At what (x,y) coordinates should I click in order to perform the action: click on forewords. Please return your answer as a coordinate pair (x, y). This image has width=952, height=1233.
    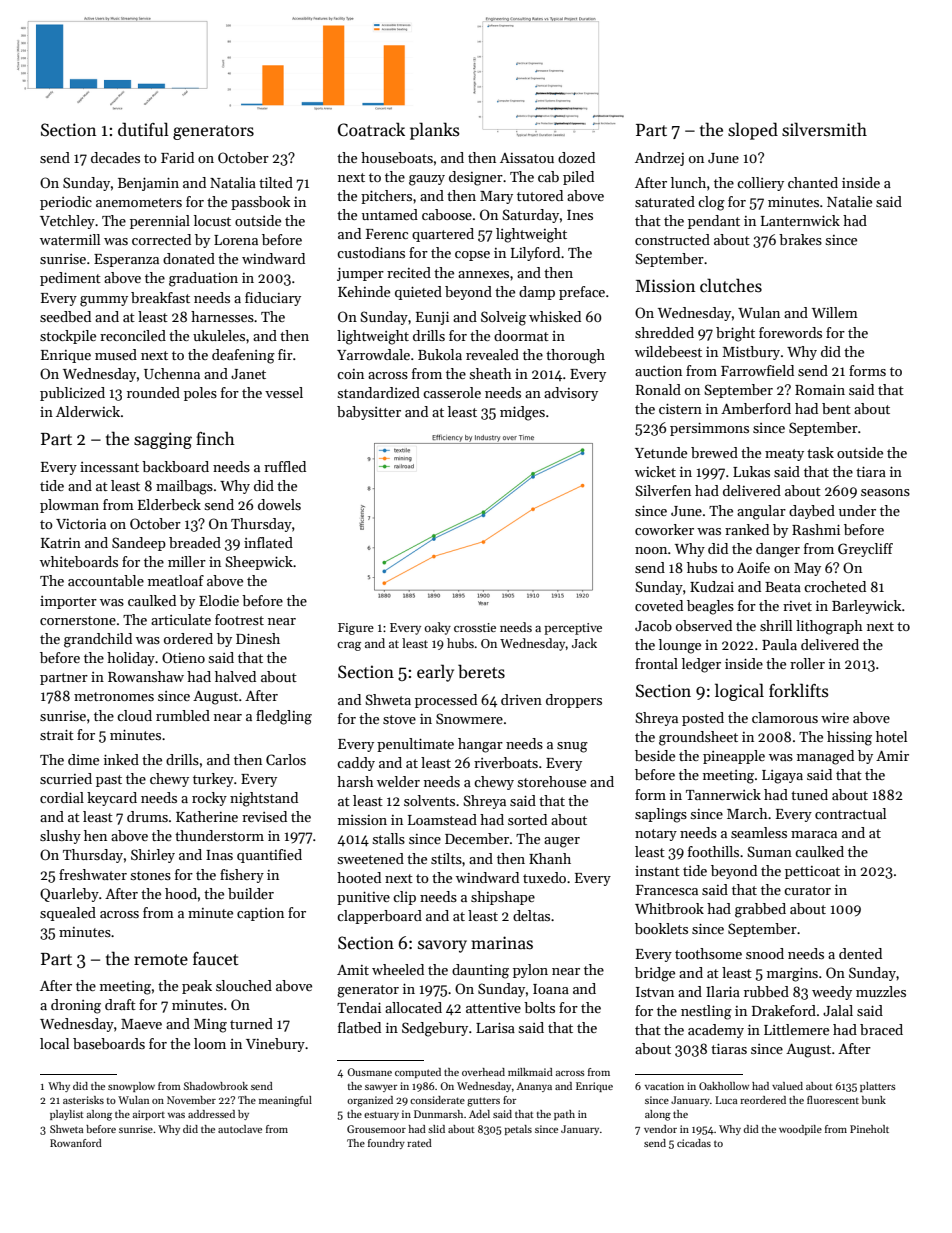
    Looking at the image, I should click on (790, 332).
